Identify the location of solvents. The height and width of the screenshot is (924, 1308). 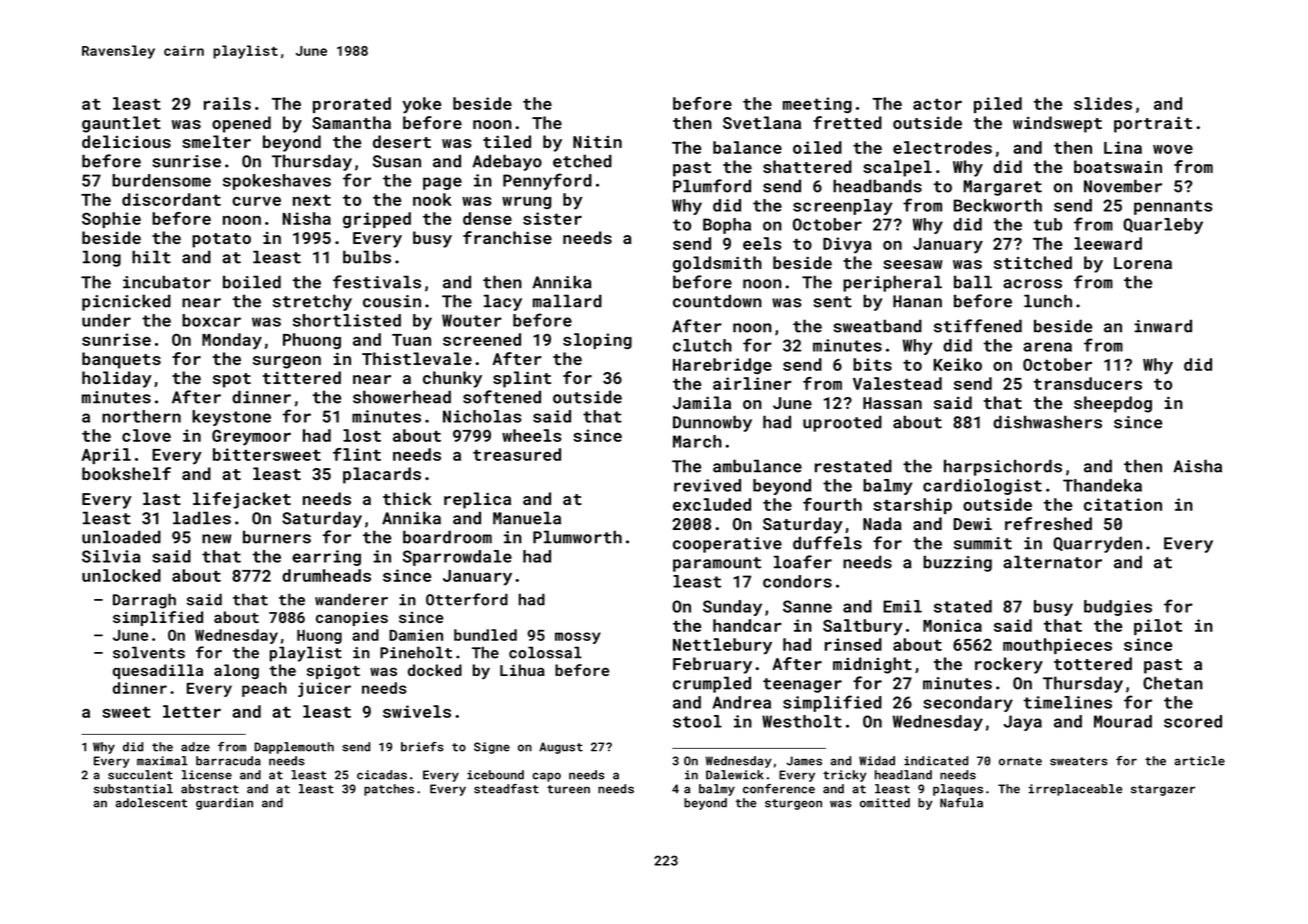
(149, 652).
